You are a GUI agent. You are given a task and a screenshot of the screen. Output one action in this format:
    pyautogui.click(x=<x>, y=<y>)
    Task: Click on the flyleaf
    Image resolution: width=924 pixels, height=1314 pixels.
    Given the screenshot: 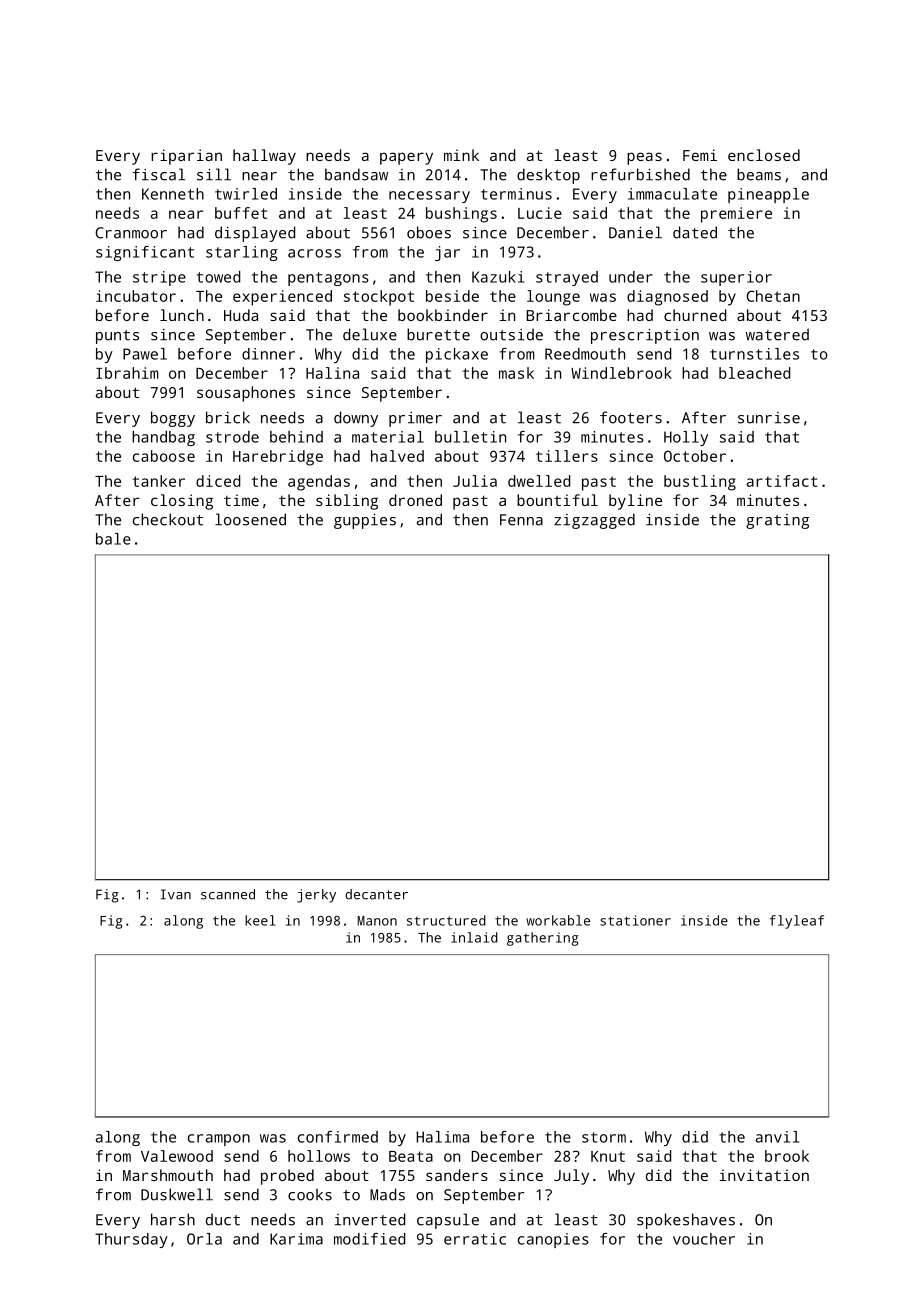 What is the action you would take?
    pyautogui.click(x=796, y=922)
